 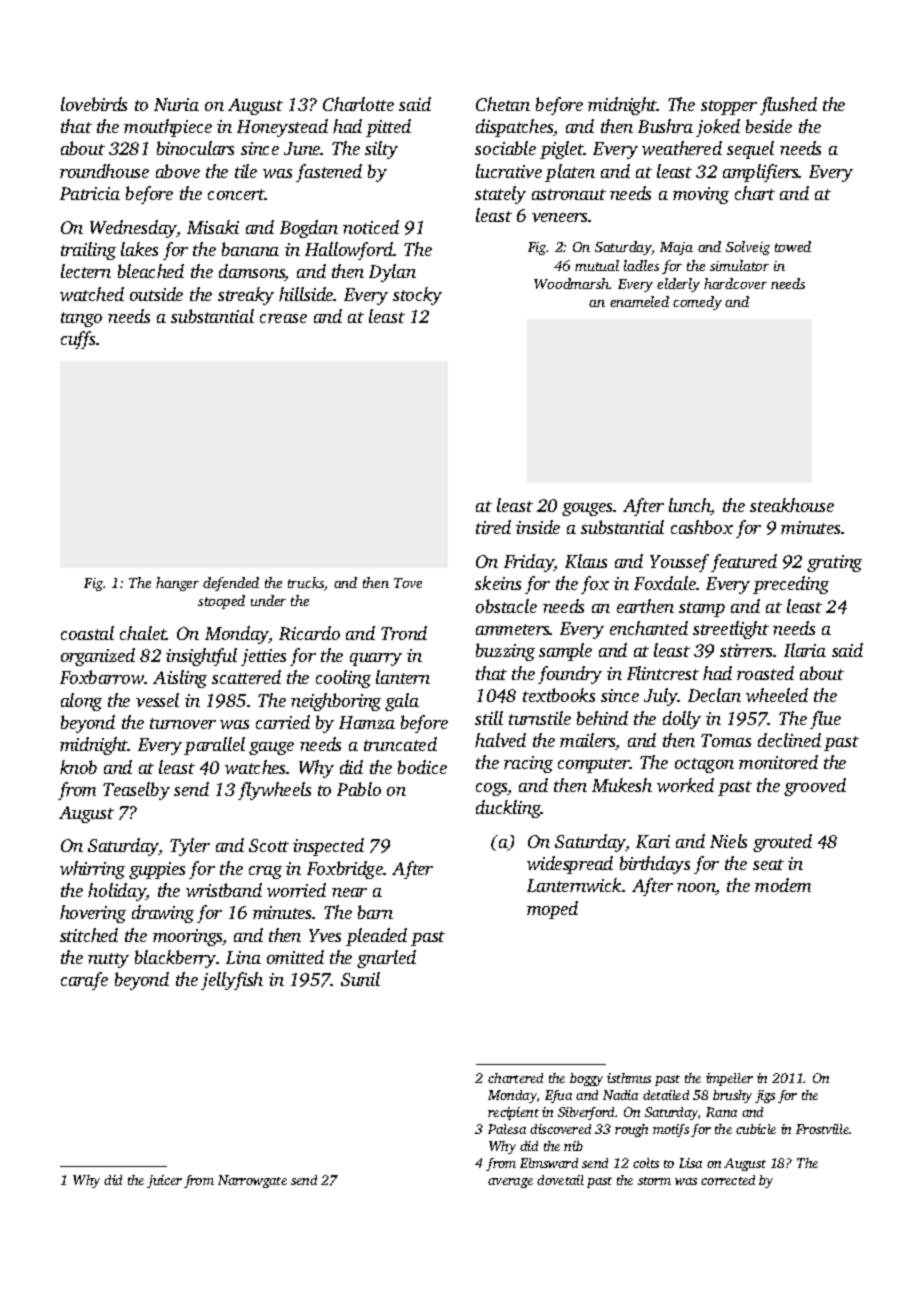 I want to click on mouthpiece, so click(x=168, y=128).
